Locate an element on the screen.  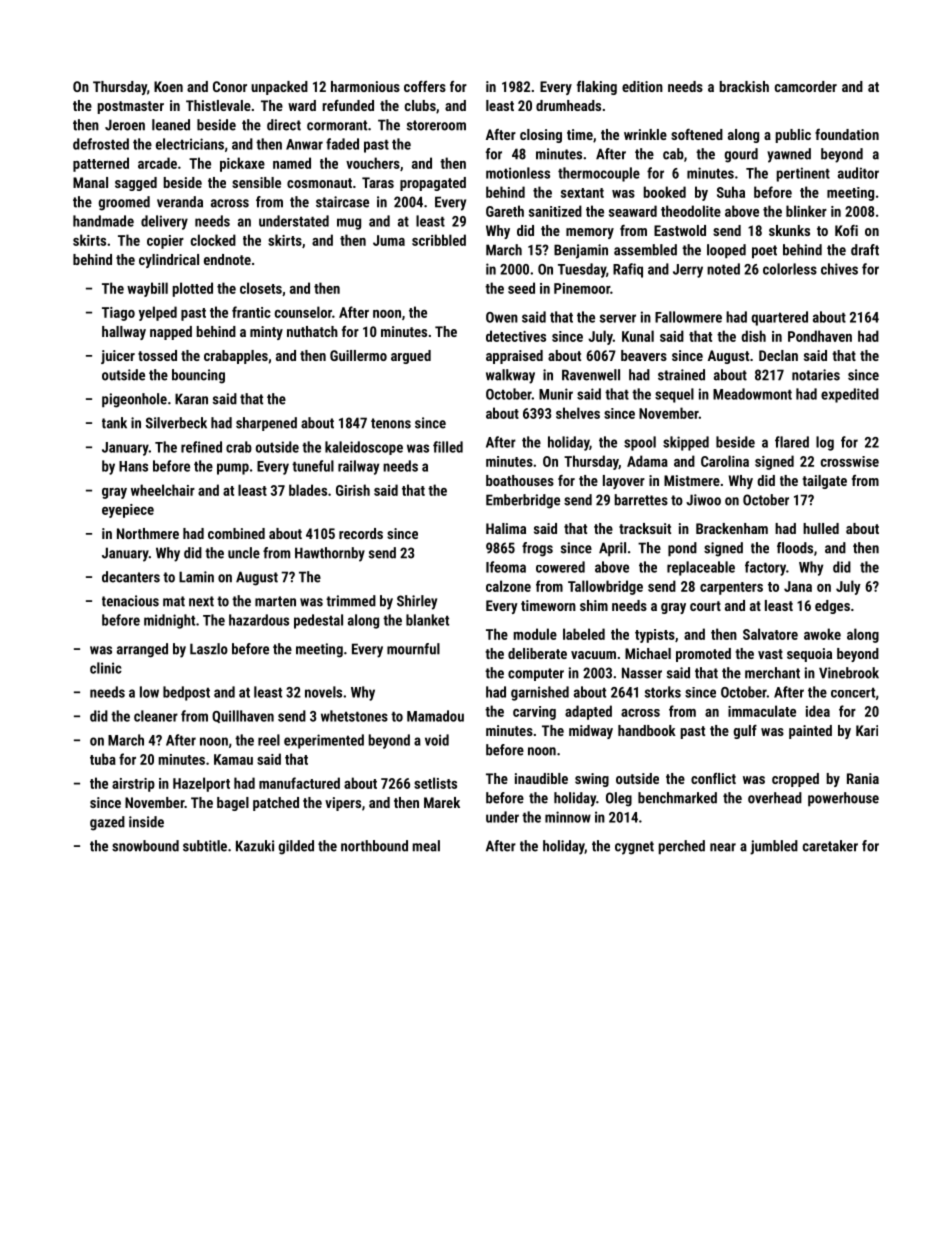
quartered is located at coordinates (779, 318).
